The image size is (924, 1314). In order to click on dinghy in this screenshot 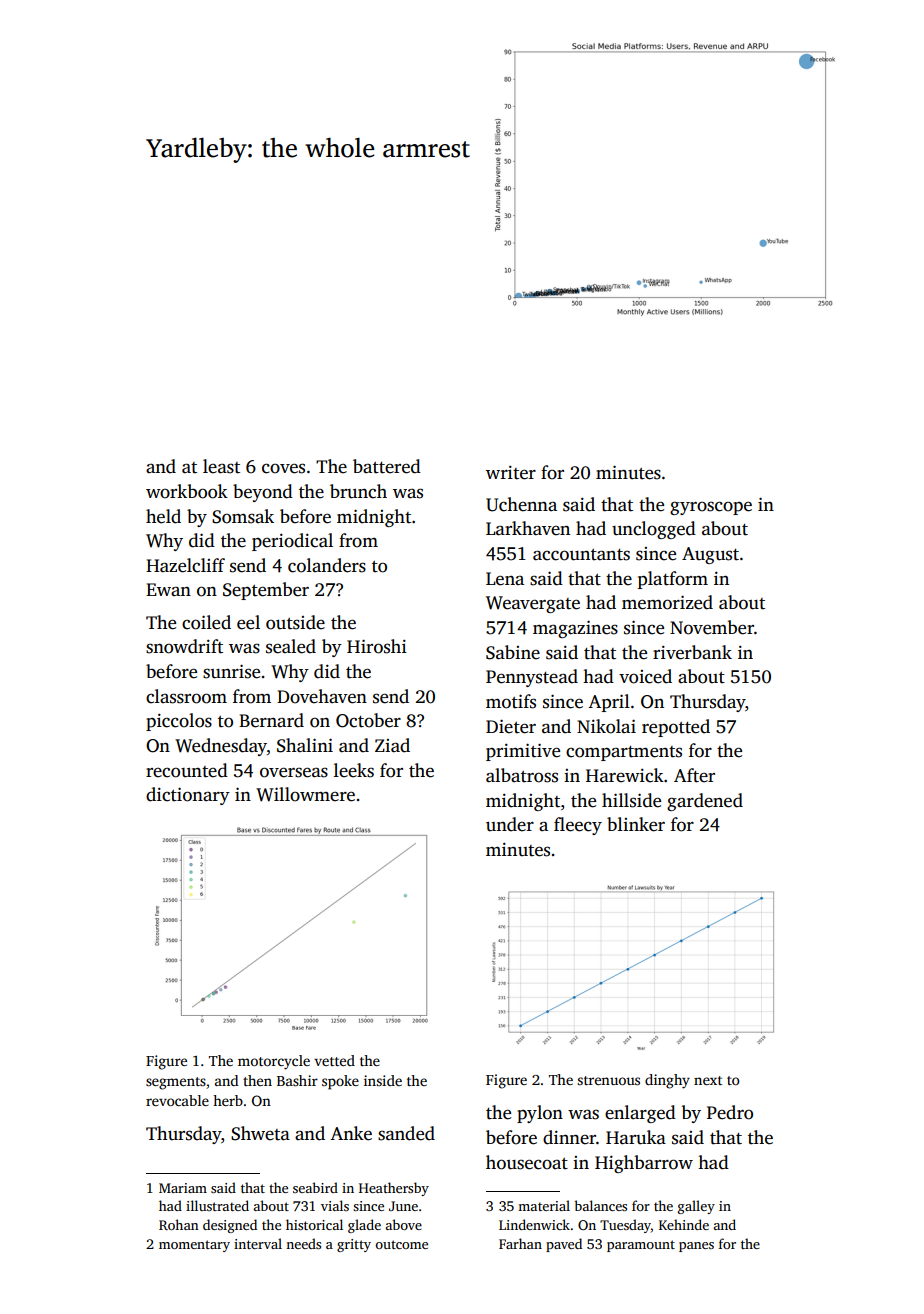, I will do `click(667, 1081)`.
